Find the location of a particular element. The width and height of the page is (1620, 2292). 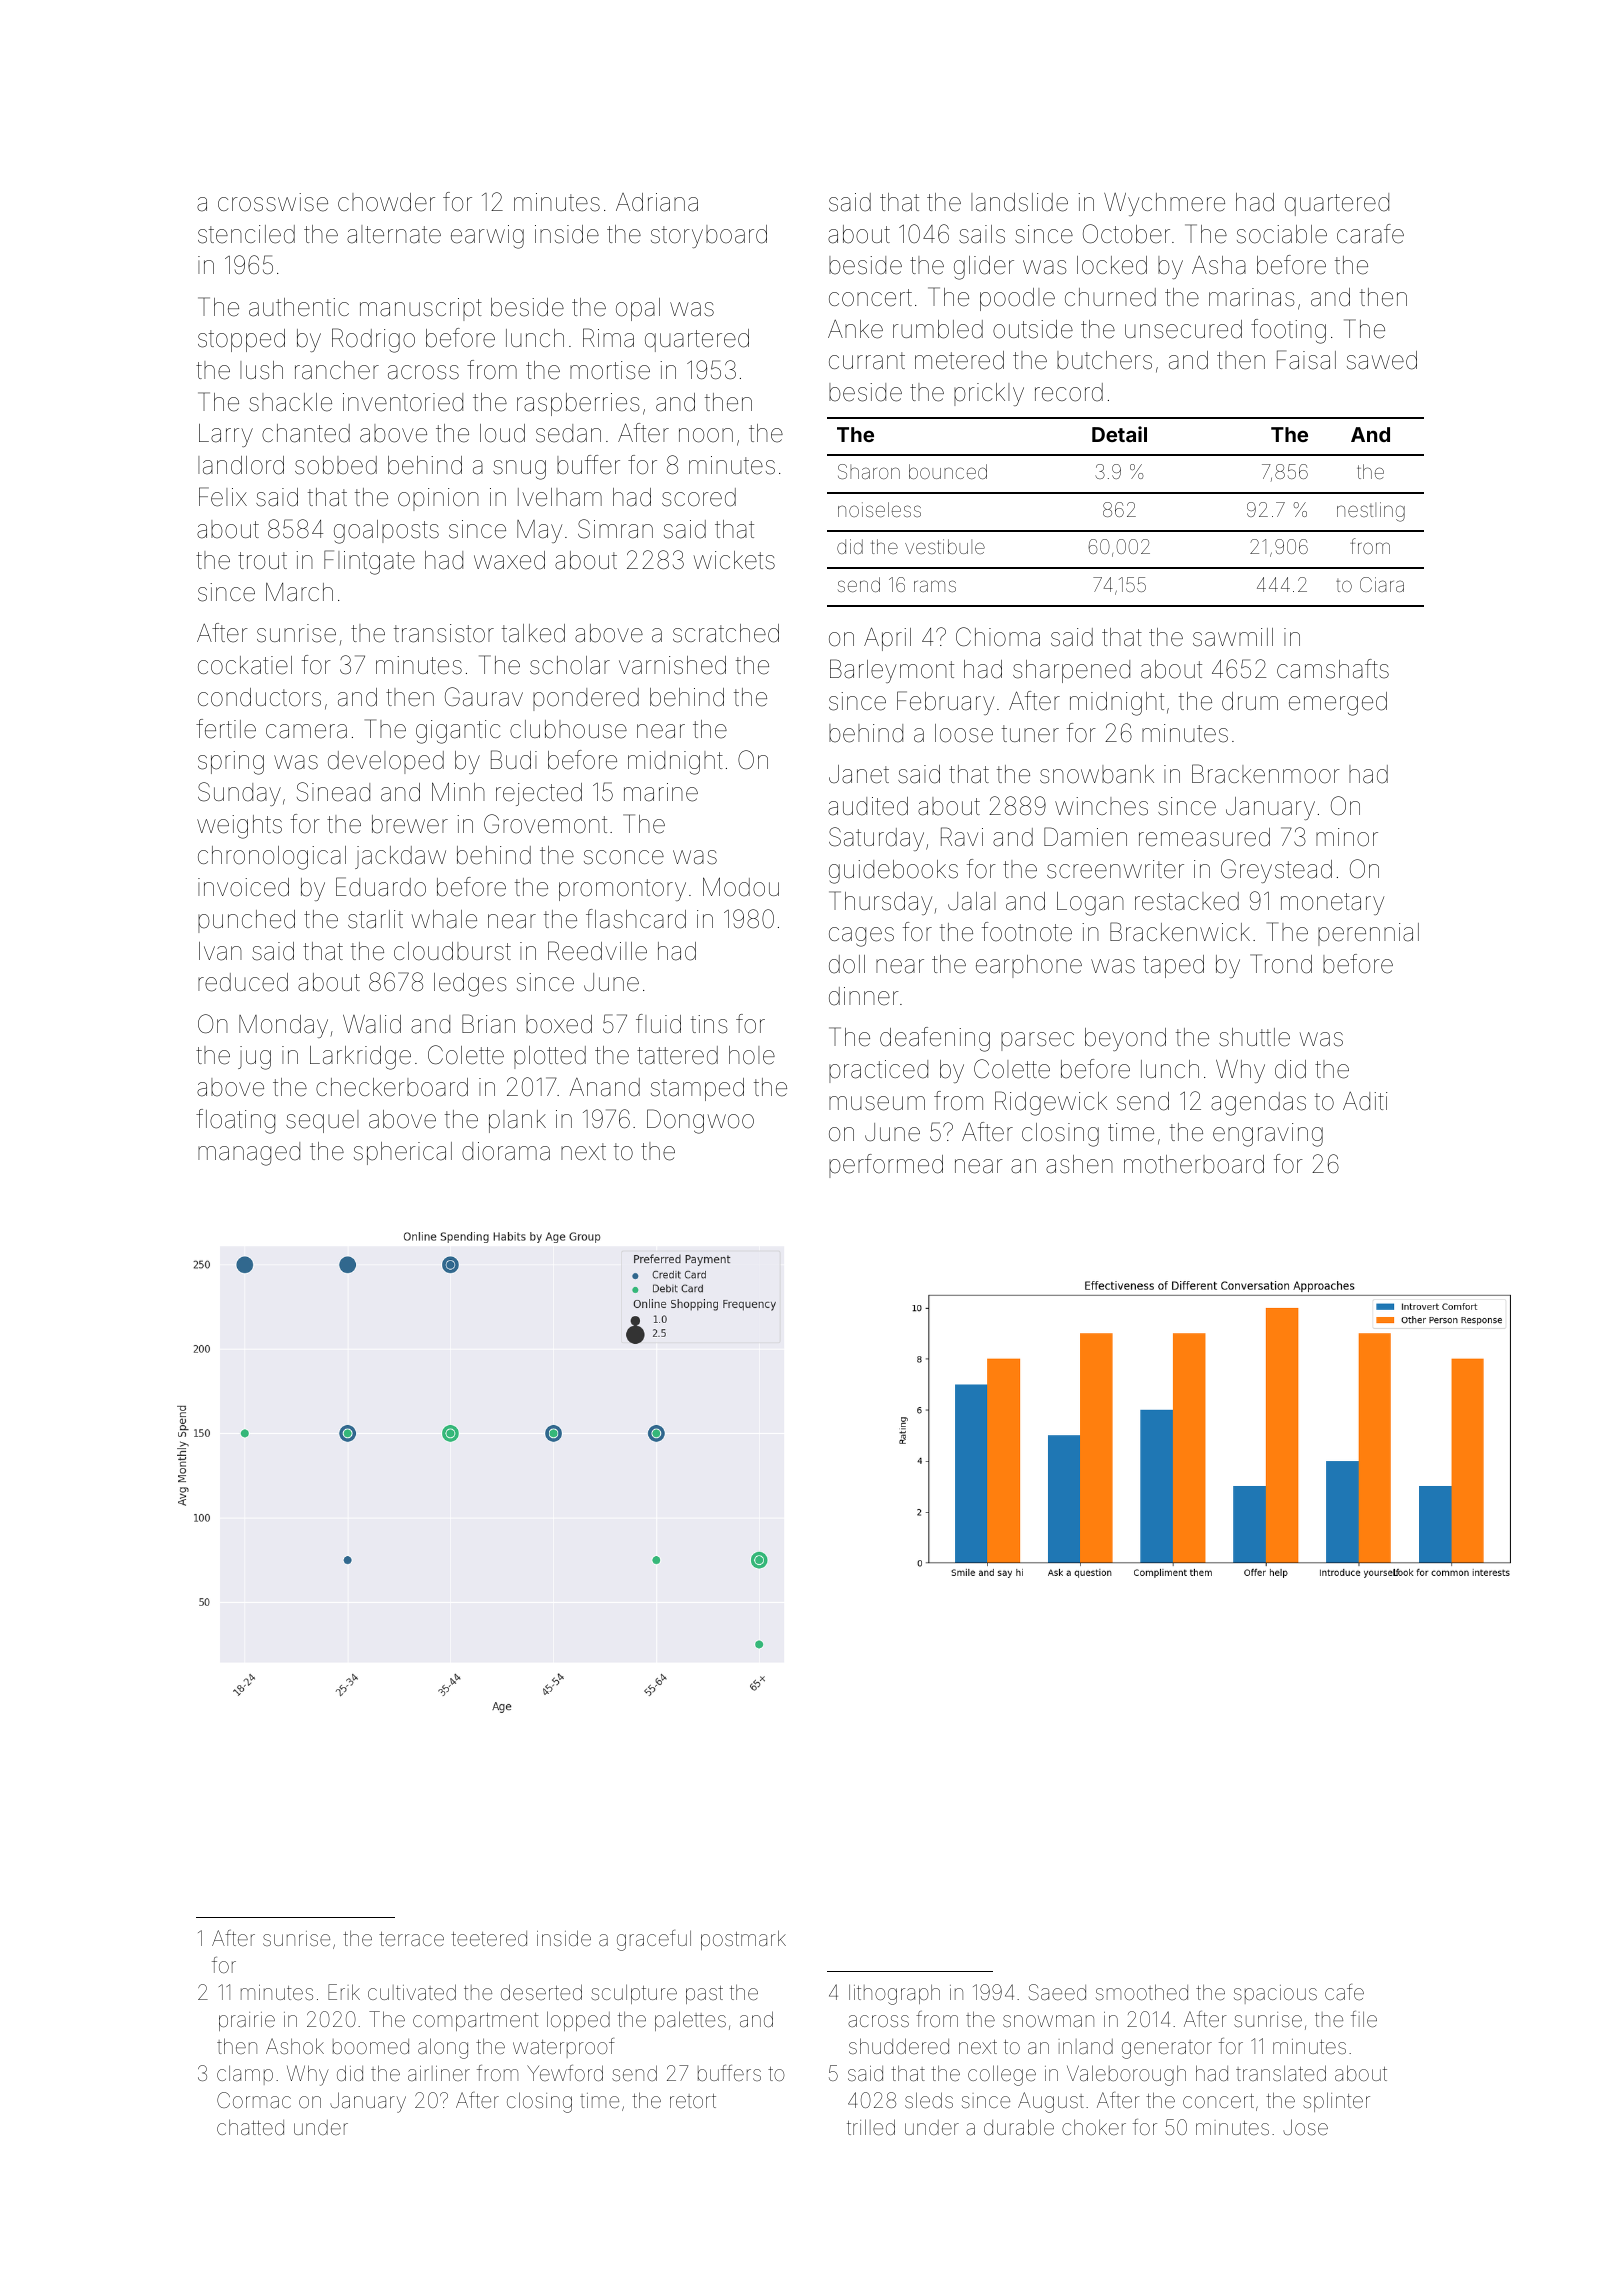

Gaurav is located at coordinates (484, 697).
